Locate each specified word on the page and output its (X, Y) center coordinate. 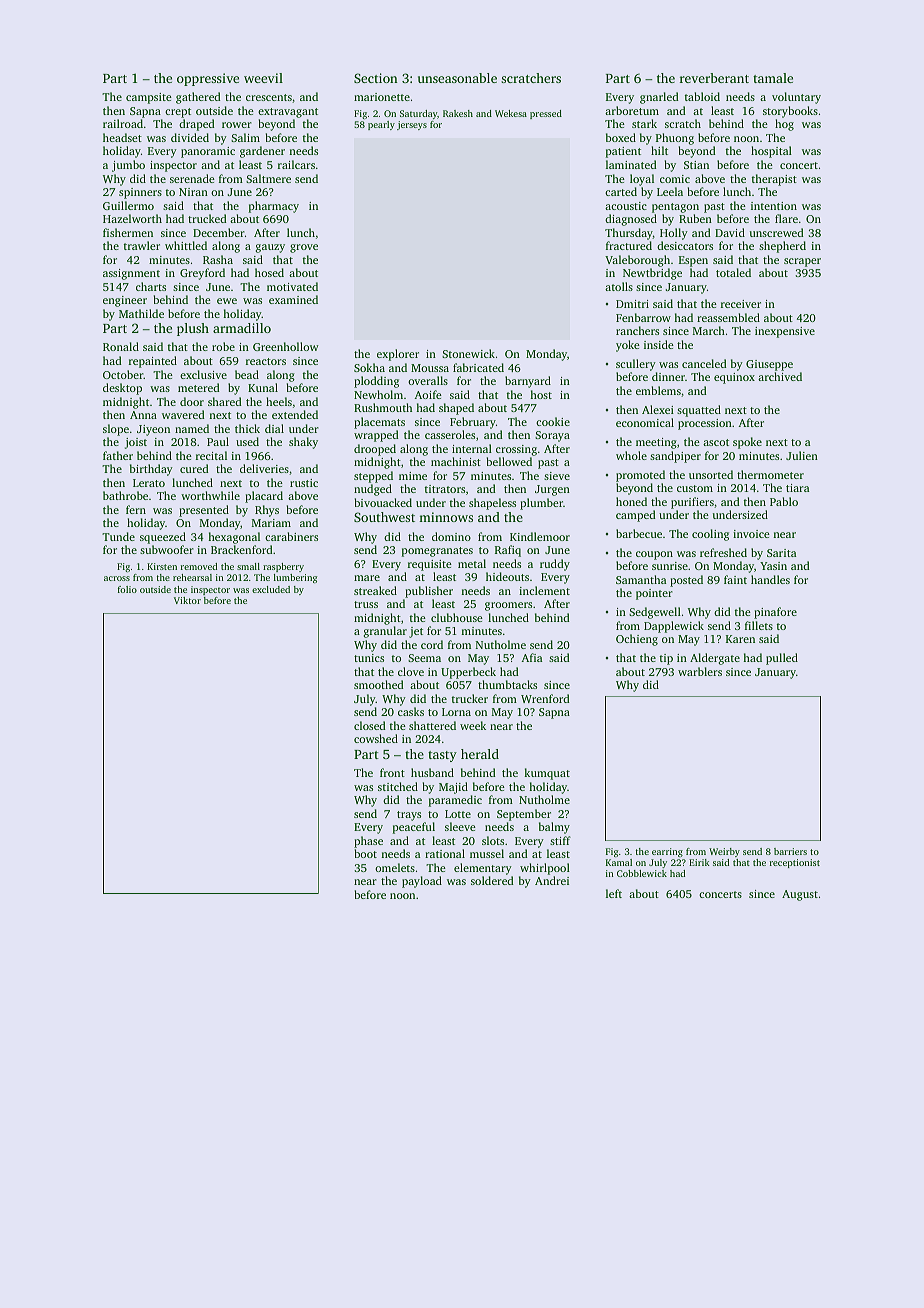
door (192, 401)
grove (304, 248)
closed (369, 725)
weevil (263, 78)
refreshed (723, 552)
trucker (470, 698)
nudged (373, 490)
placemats (379, 423)
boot (366, 853)
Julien (802, 455)
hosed (269, 272)
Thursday (629, 234)
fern (136, 509)
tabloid (702, 96)
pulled (782, 659)
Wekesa (511, 113)
